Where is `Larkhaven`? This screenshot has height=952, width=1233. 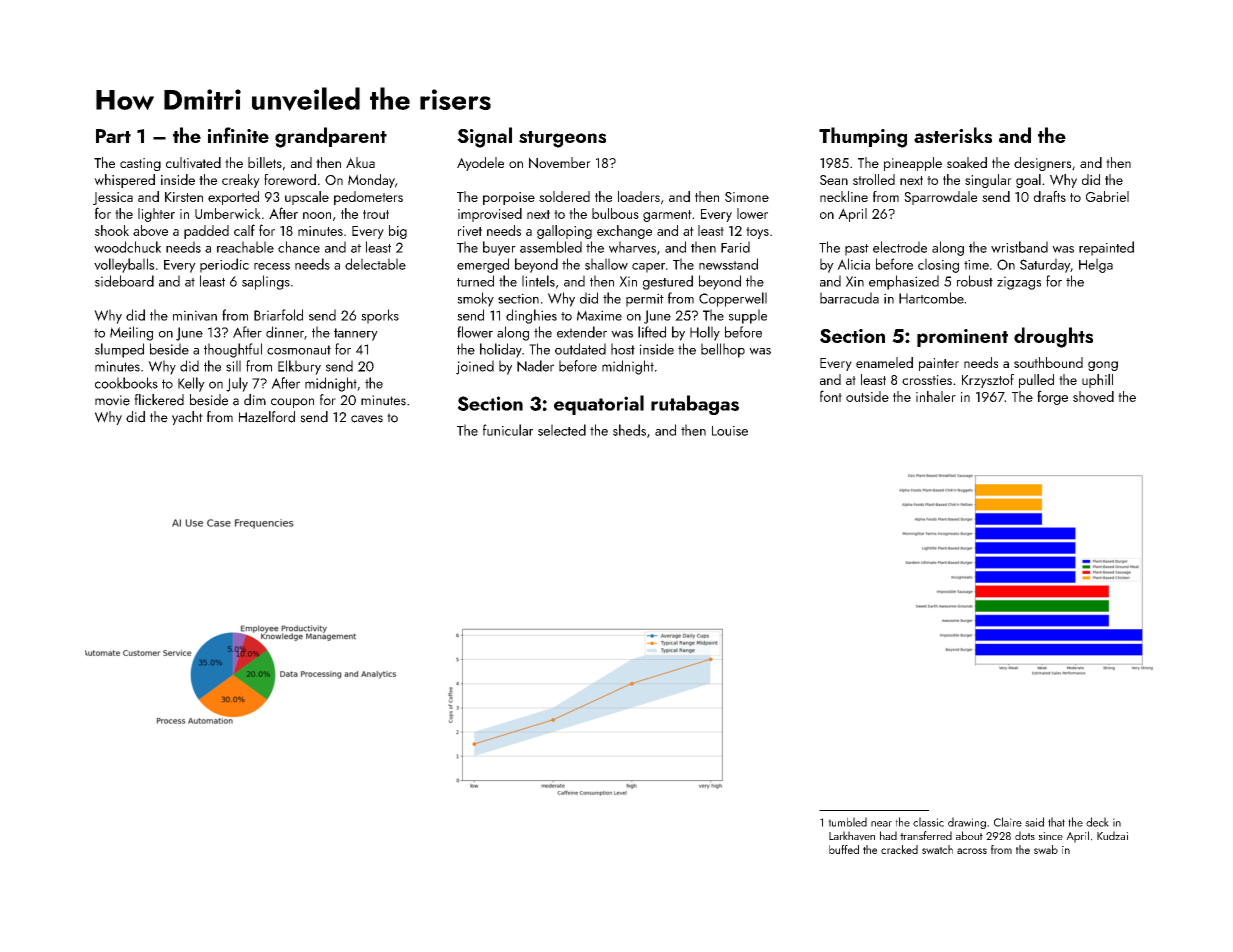 Larkhaven is located at coordinates (852, 836).
